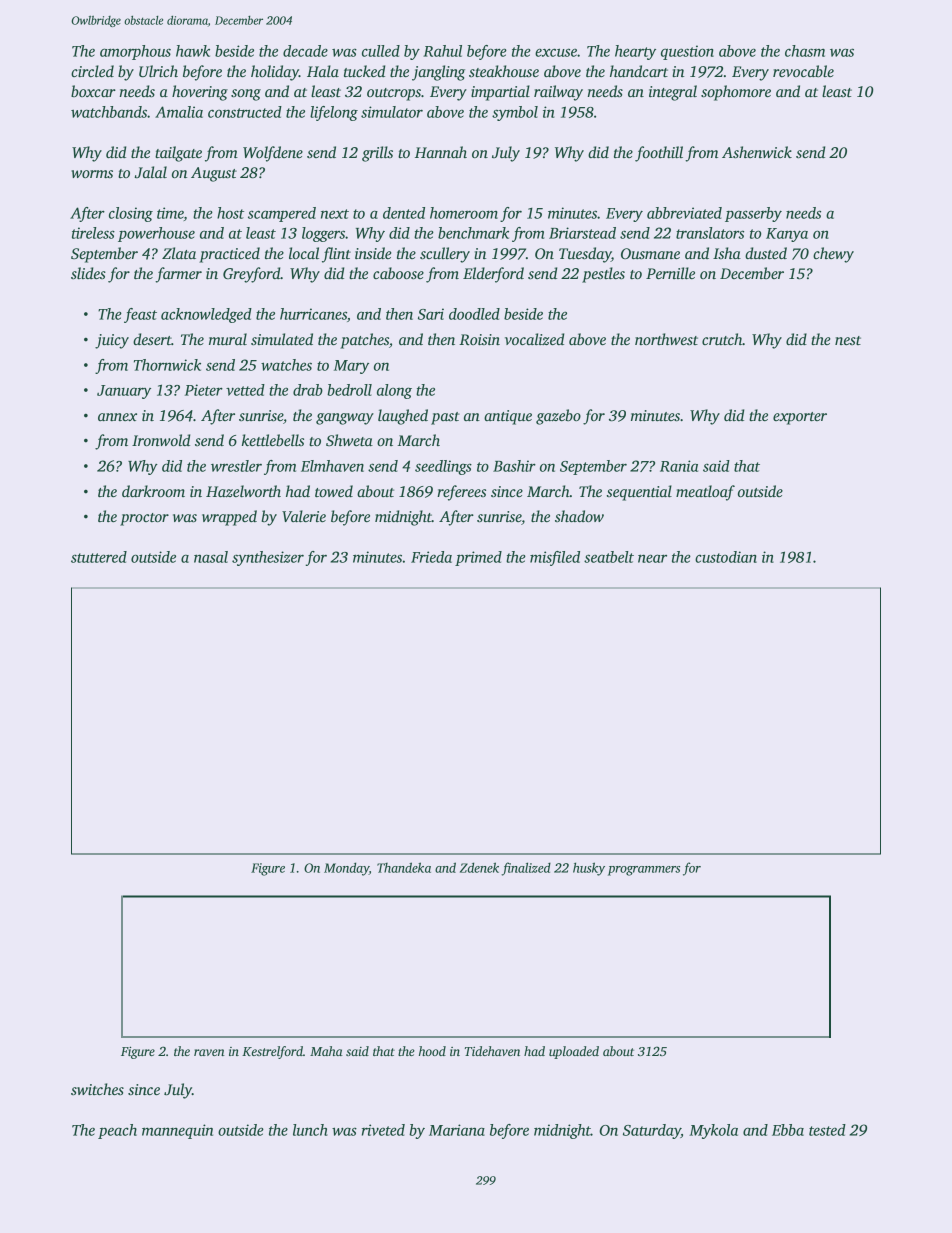 The width and height of the page is (952, 1233). Describe the element at coordinates (609, 557) in the page. I see `seatbelt` at that location.
